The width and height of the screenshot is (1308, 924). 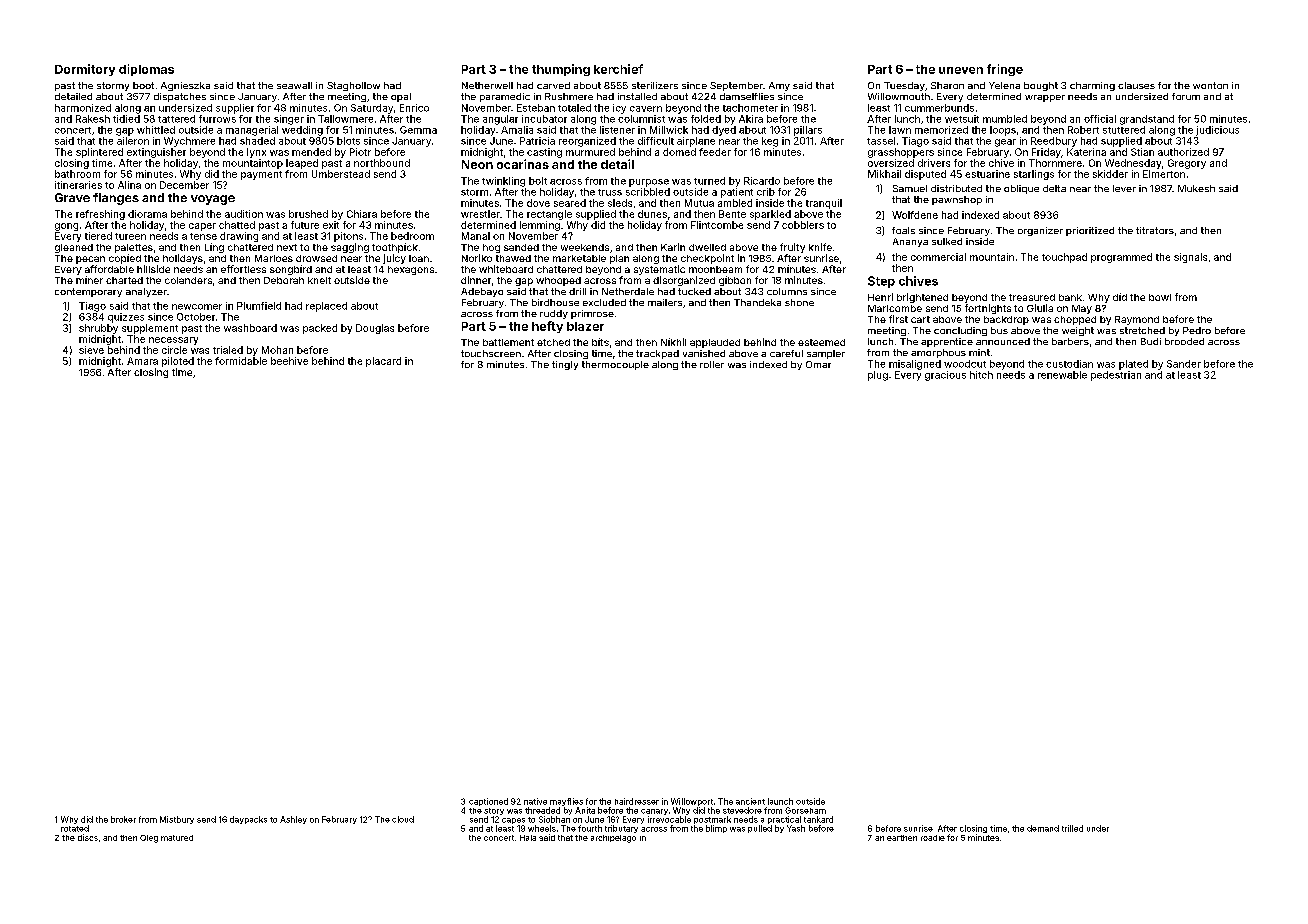 I want to click on plug, so click(x=878, y=376).
